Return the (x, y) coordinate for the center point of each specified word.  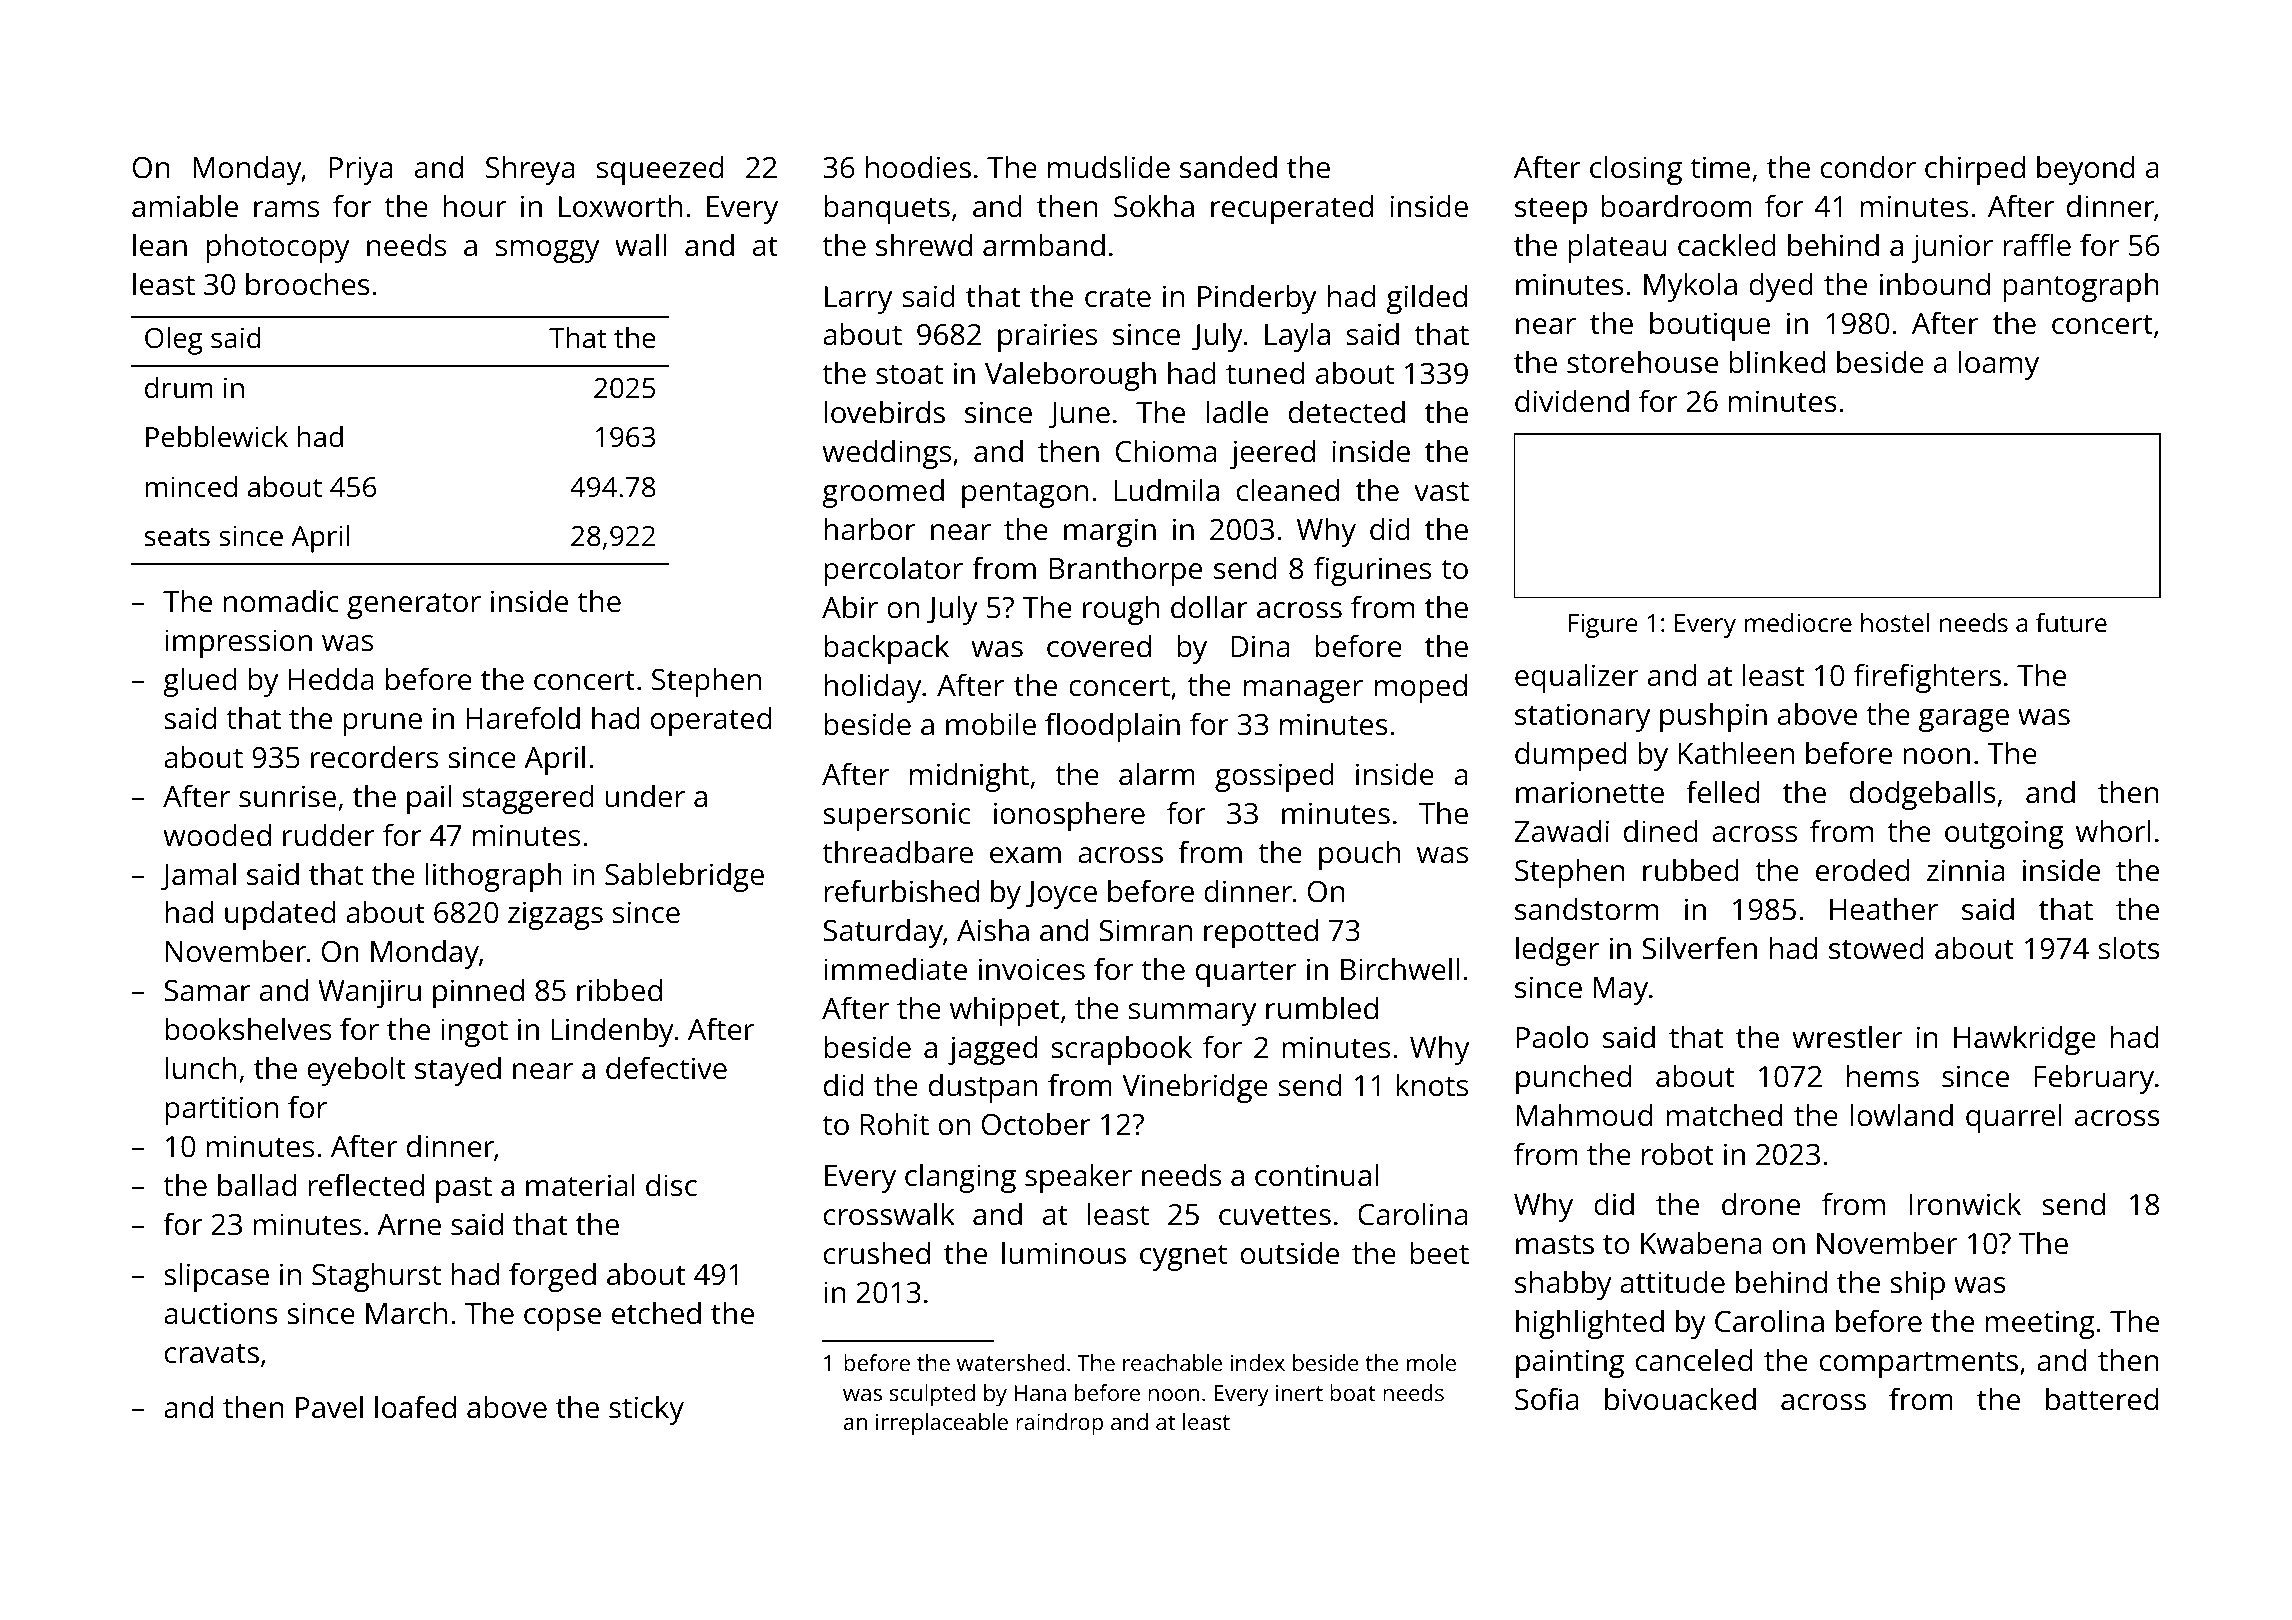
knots (1432, 1085)
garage (1964, 720)
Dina (1260, 646)
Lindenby (612, 1032)
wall (640, 245)
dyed (1781, 287)
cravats (212, 1354)
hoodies (918, 167)
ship (1917, 1285)
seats (177, 537)
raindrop (1059, 1424)
